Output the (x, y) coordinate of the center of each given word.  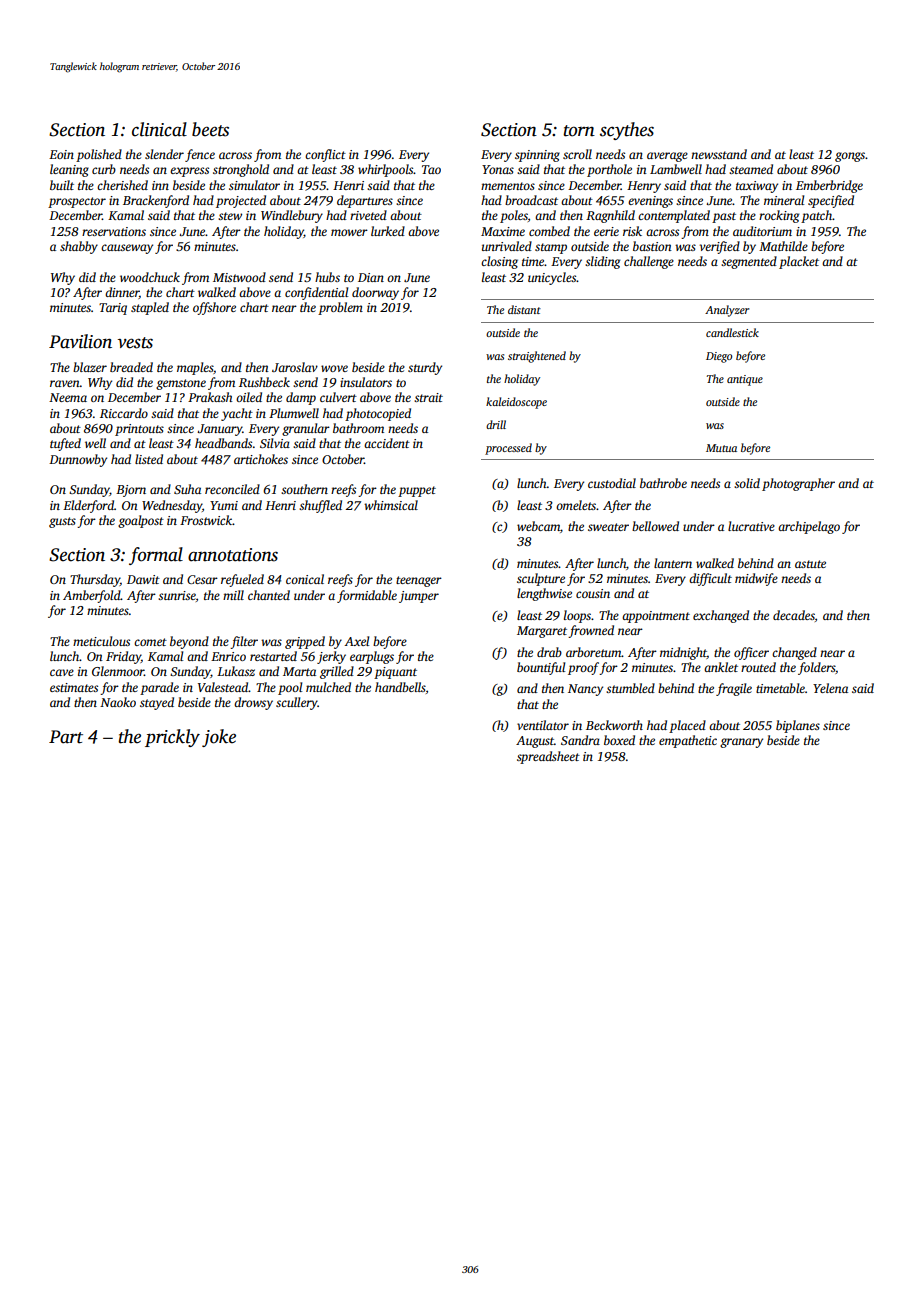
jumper (419, 597)
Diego (719, 357)
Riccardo (124, 413)
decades (794, 615)
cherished (122, 185)
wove (334, 368)
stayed (157, 703)
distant (524, 309)
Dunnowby (78, 460)
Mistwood (239, 277)
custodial (612, 483)
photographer (798, 484)
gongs (850, 157)
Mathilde (783, 246)
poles (514, 216)
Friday (123, 657)
